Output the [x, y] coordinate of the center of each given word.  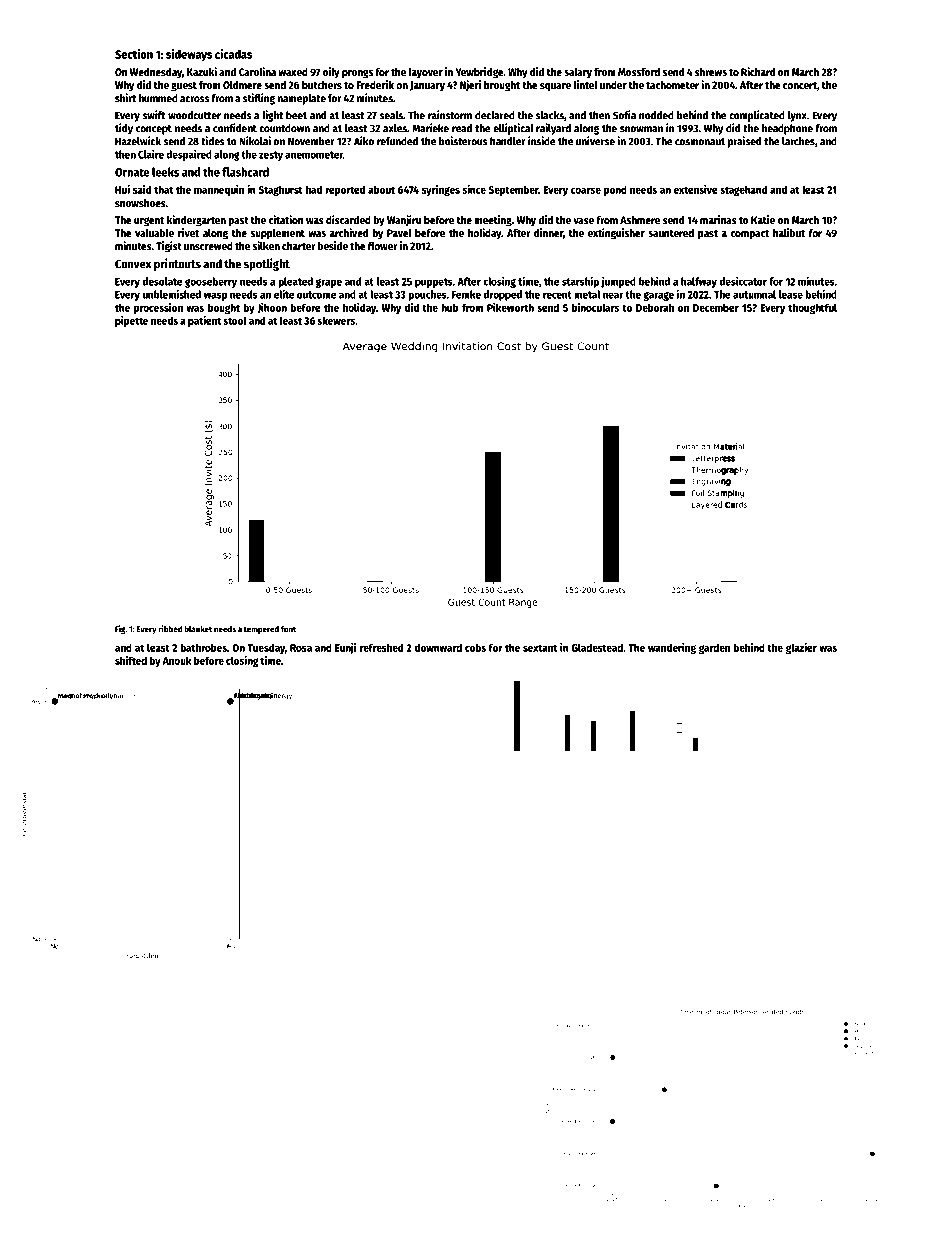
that [163, 189]
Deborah [655, 307]
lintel [585, 84]
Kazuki [202, 71]
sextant [540, 648]
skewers [336, 320]
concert [800, 85]
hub [450, 307]
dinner [548, 232]
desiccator [743, 281]
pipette [131, 321]
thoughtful [812, 308]
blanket [198, 629]
